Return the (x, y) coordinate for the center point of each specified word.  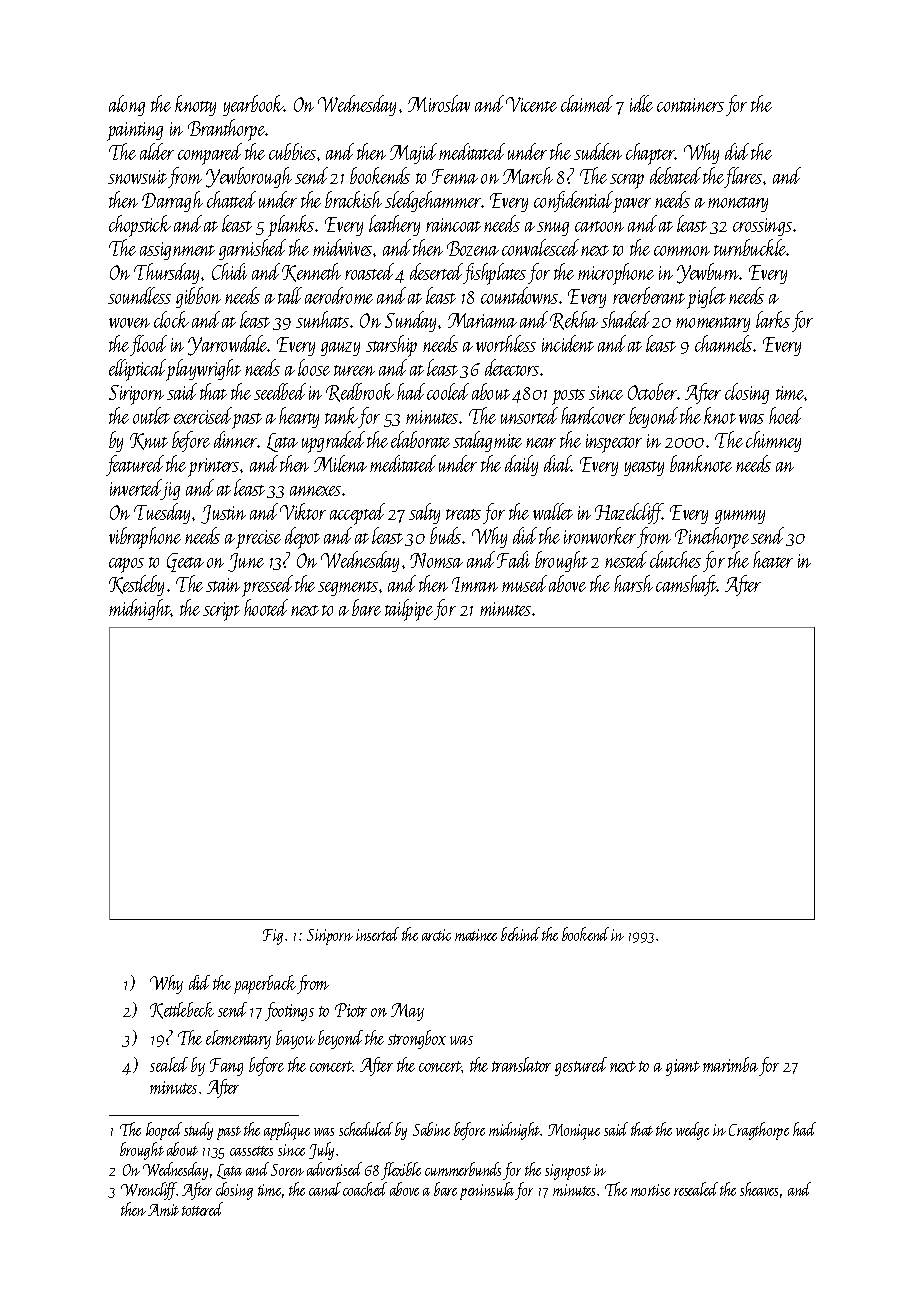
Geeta (185, 562)
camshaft (686, 585)
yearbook (253, 105)
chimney (773, 441)
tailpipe (409, 610)
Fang (226, 1067)
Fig (273, 937)
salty (424, 513)
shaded (625, 319)
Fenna (455, 176)
